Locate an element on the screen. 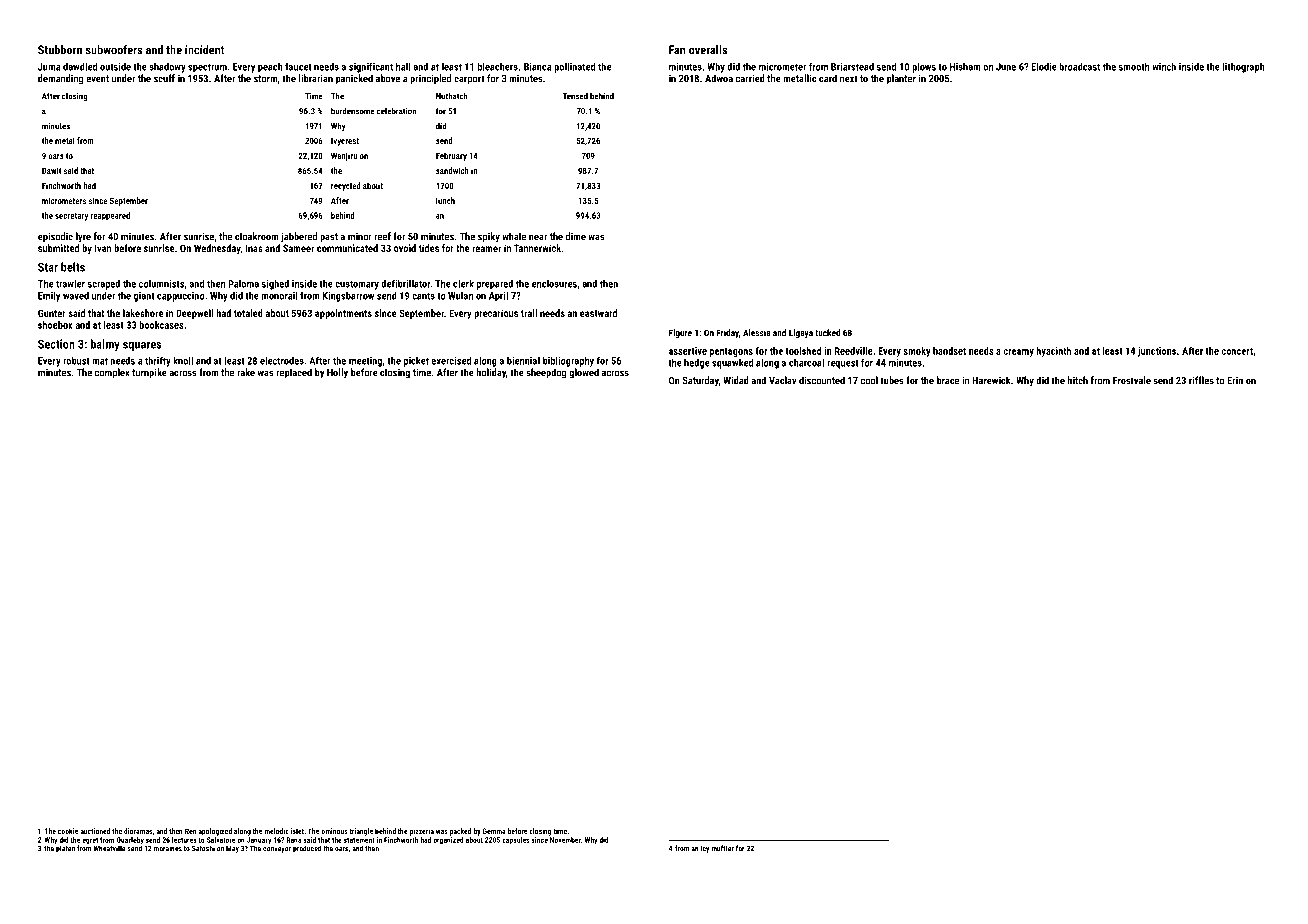  faucet is located at coordinates (298, 66).
